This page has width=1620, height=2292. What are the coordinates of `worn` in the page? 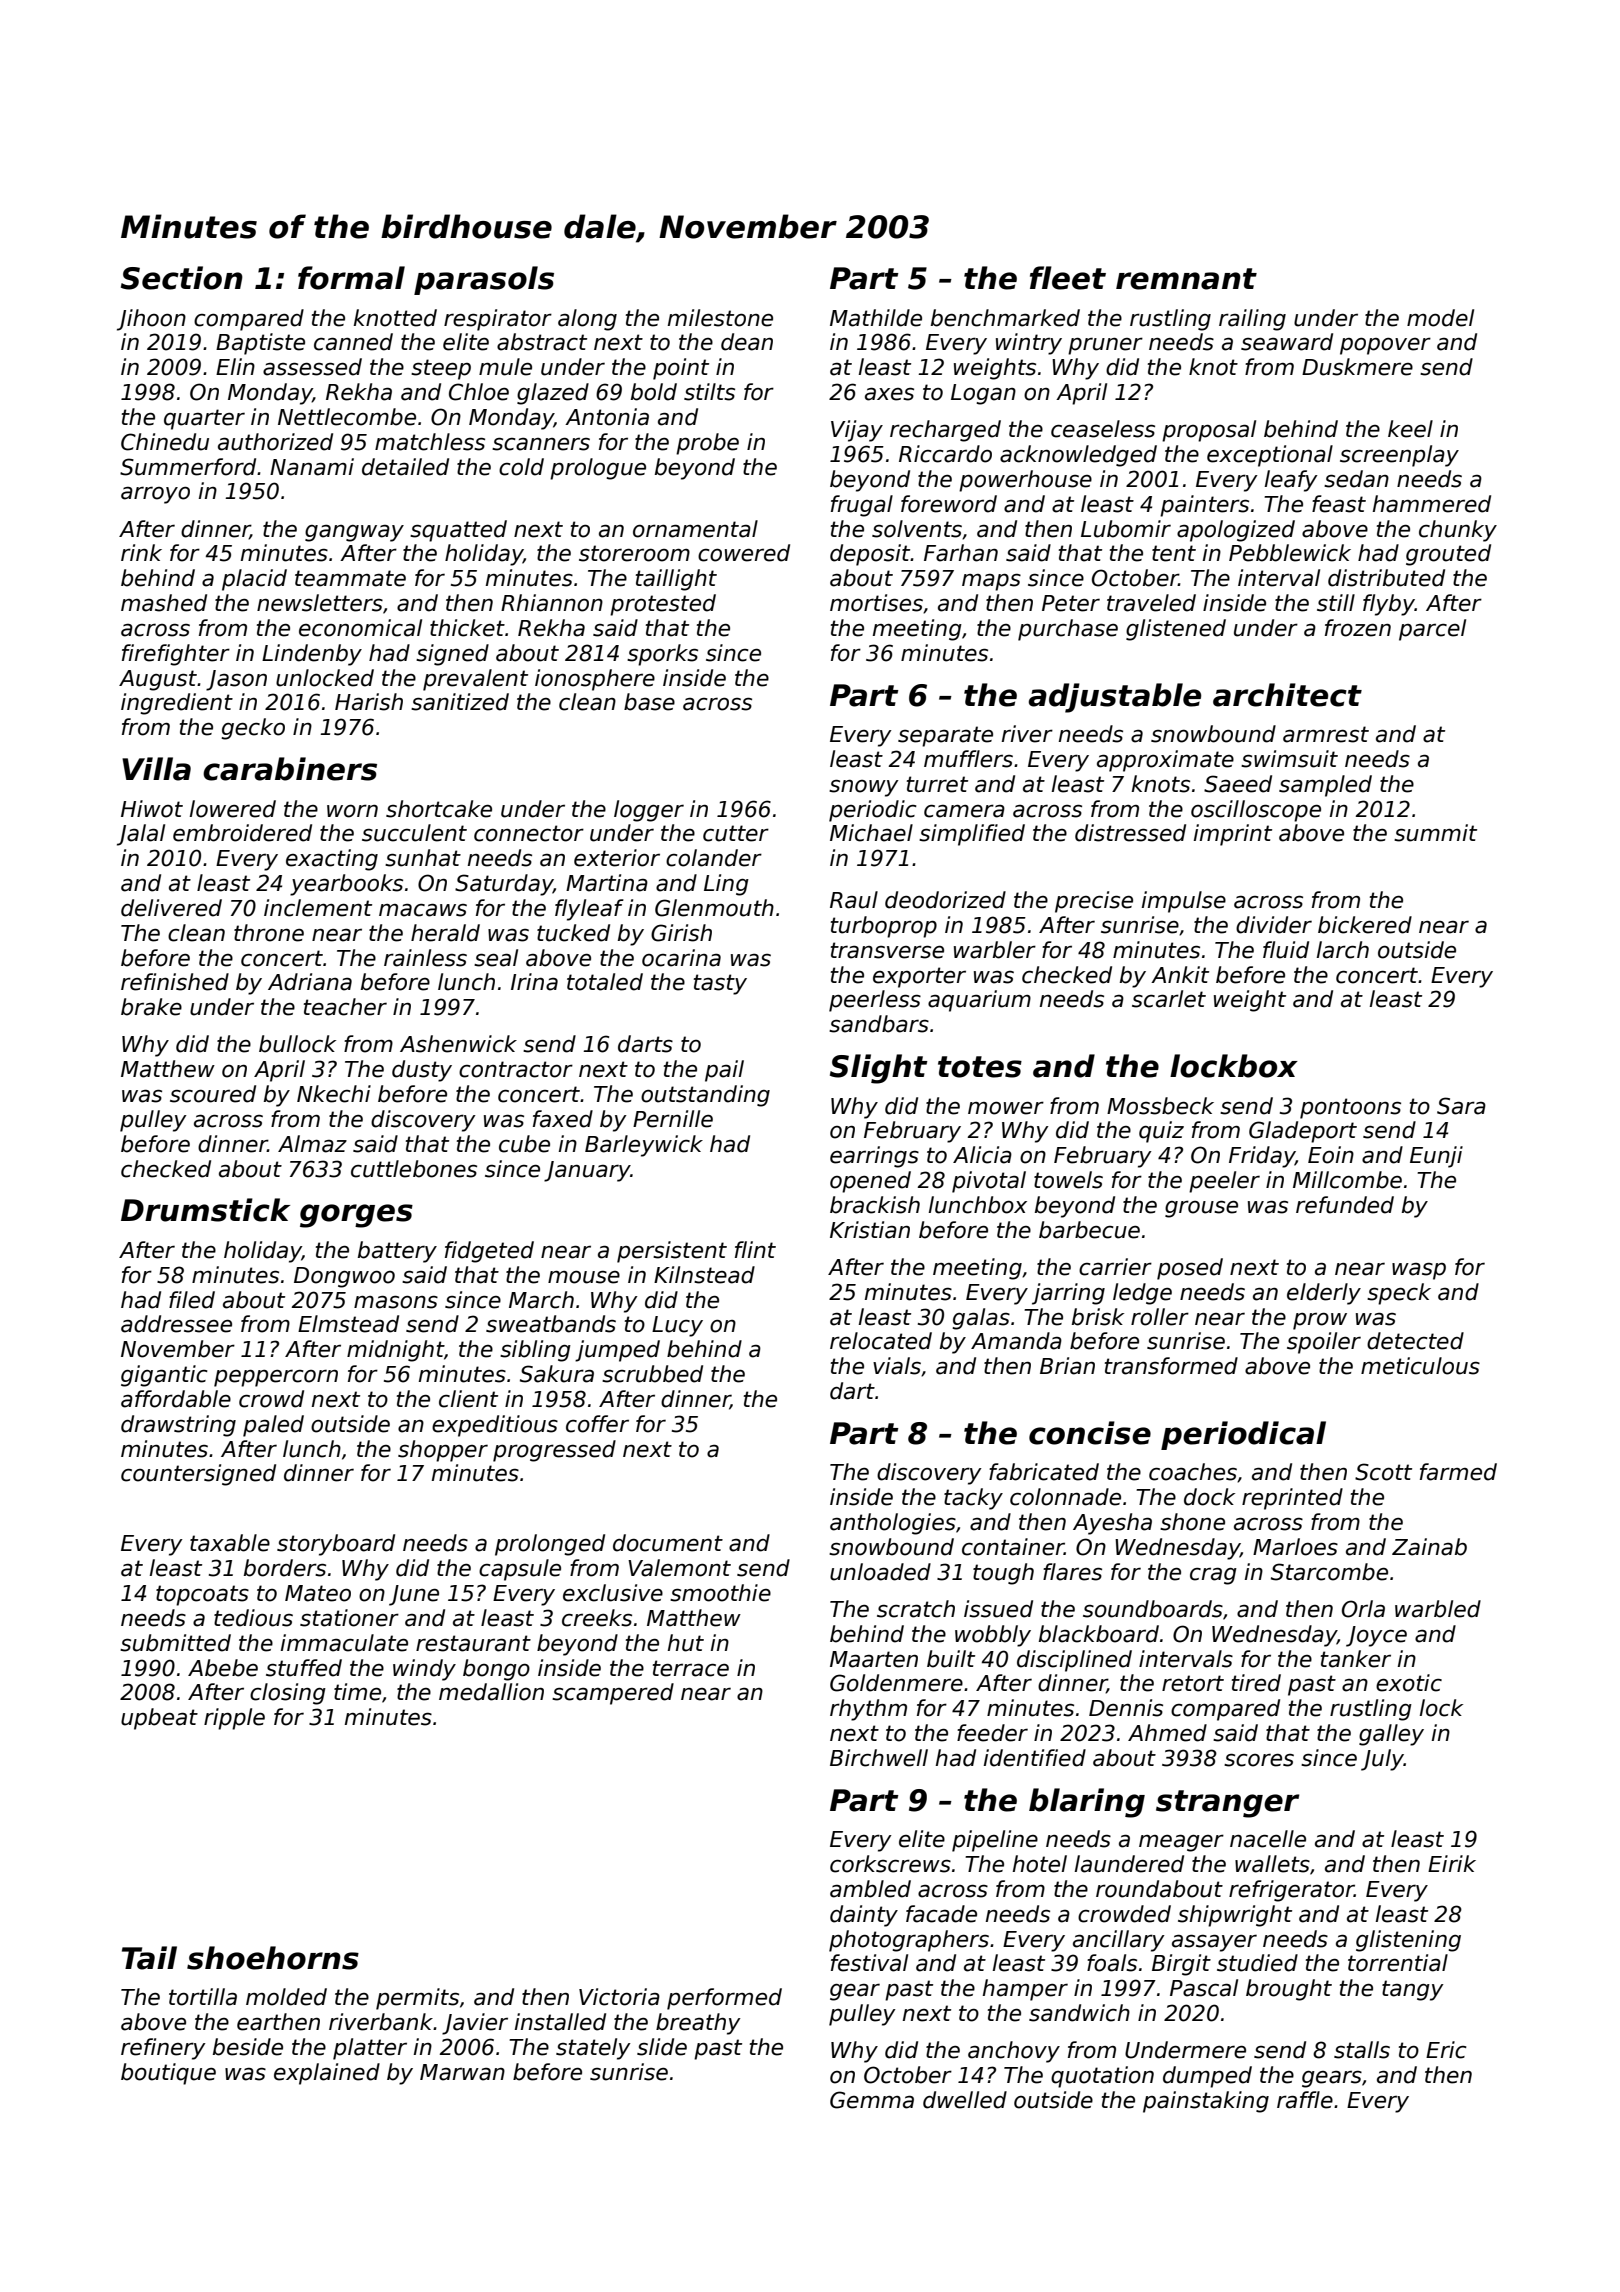 It's located at (352, 811).
